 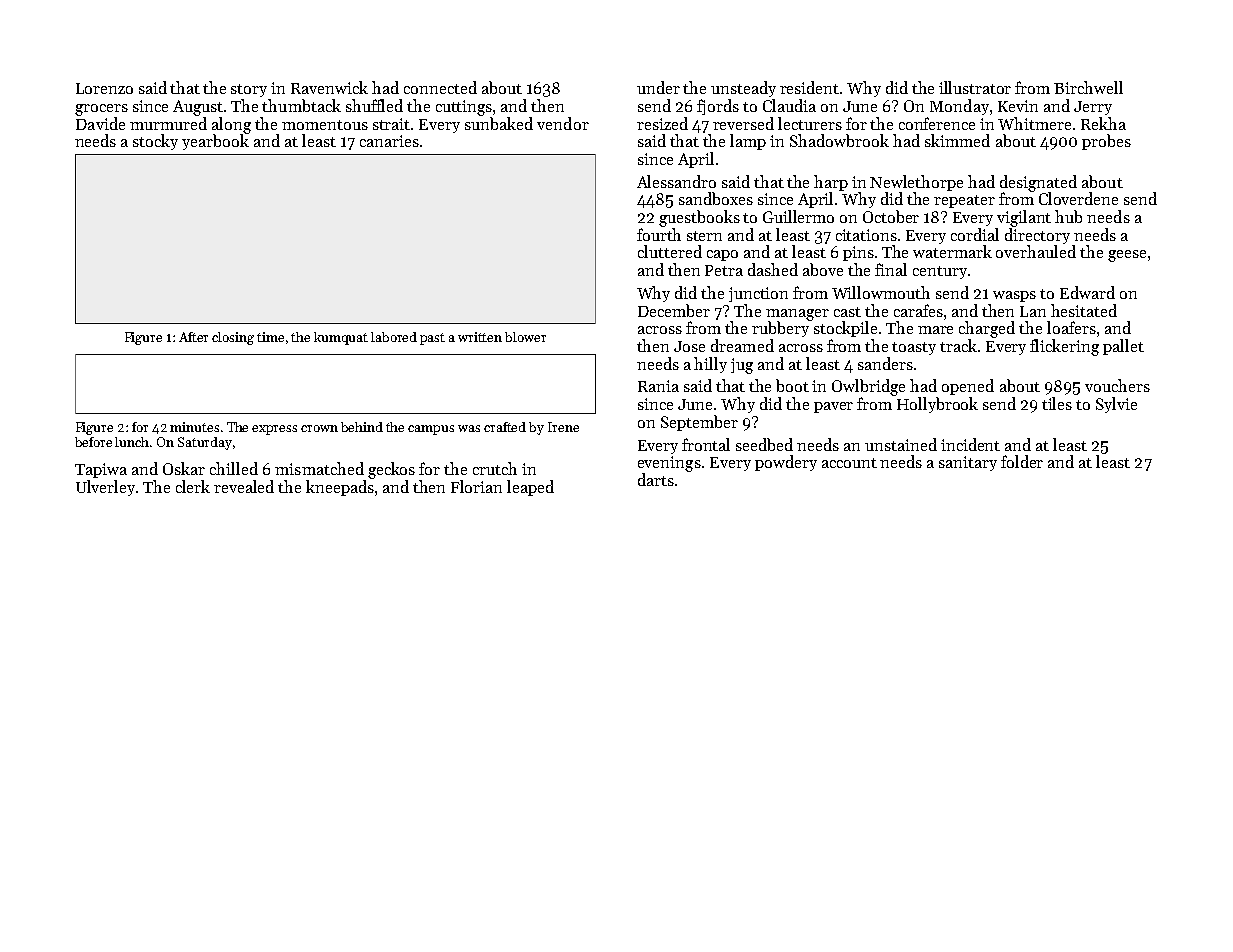 I want to click on After, so click(x=193, y=337).
